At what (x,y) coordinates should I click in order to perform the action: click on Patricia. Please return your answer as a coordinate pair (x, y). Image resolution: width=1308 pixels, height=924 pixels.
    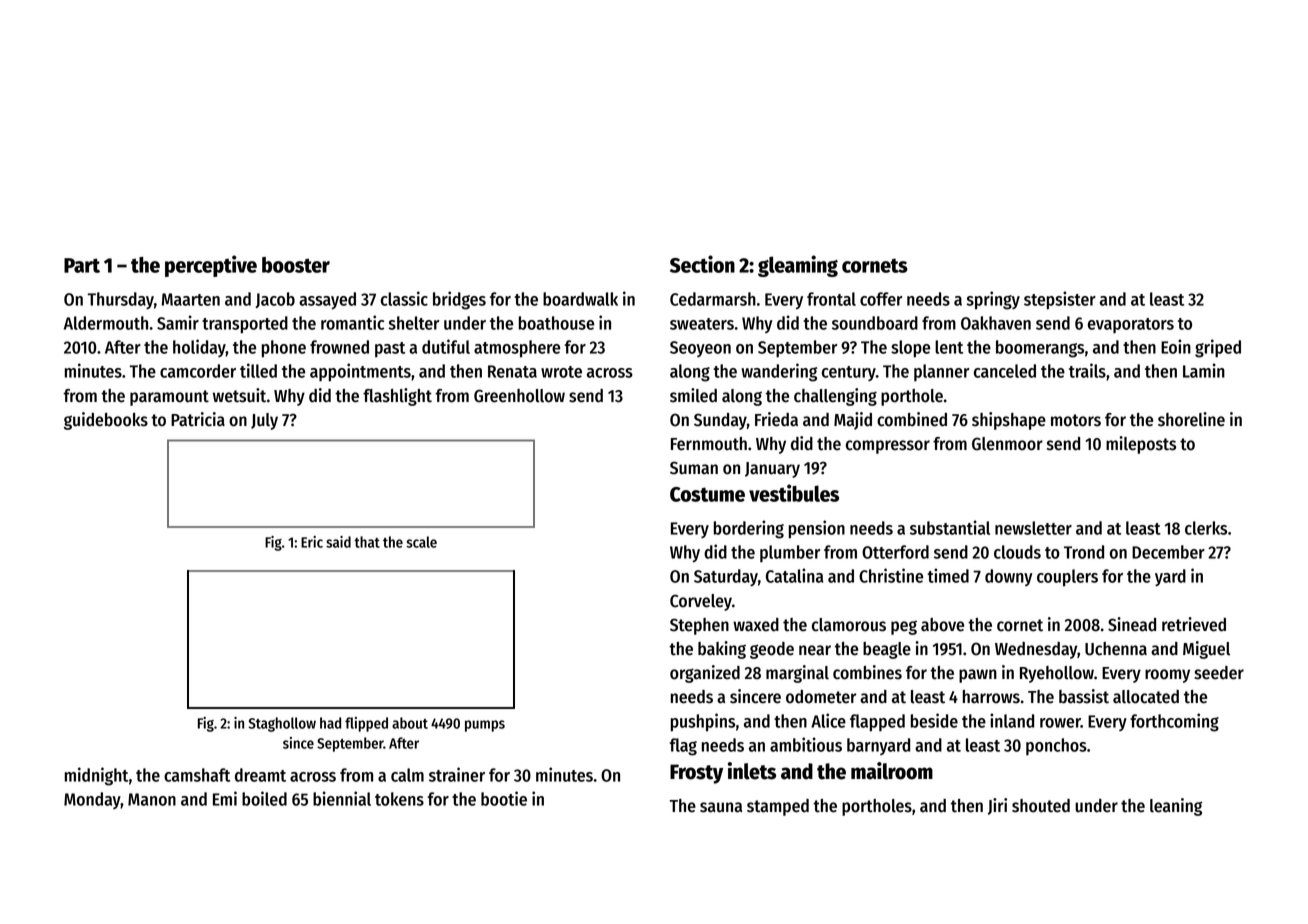
    Looking at the image, I should click on (198, 419).
